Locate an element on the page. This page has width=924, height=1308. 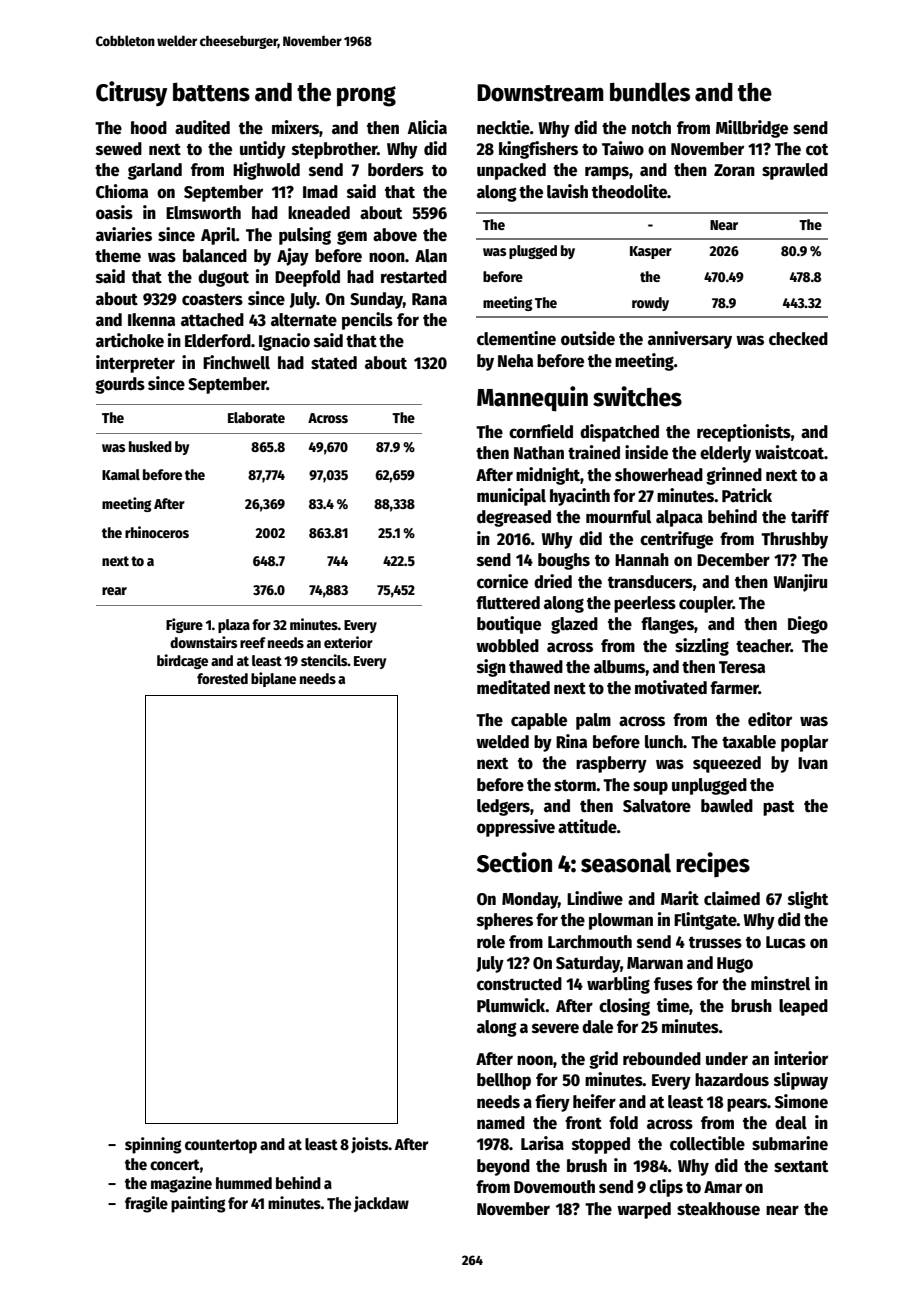
Chioma is located at coordinates (122, 191).
